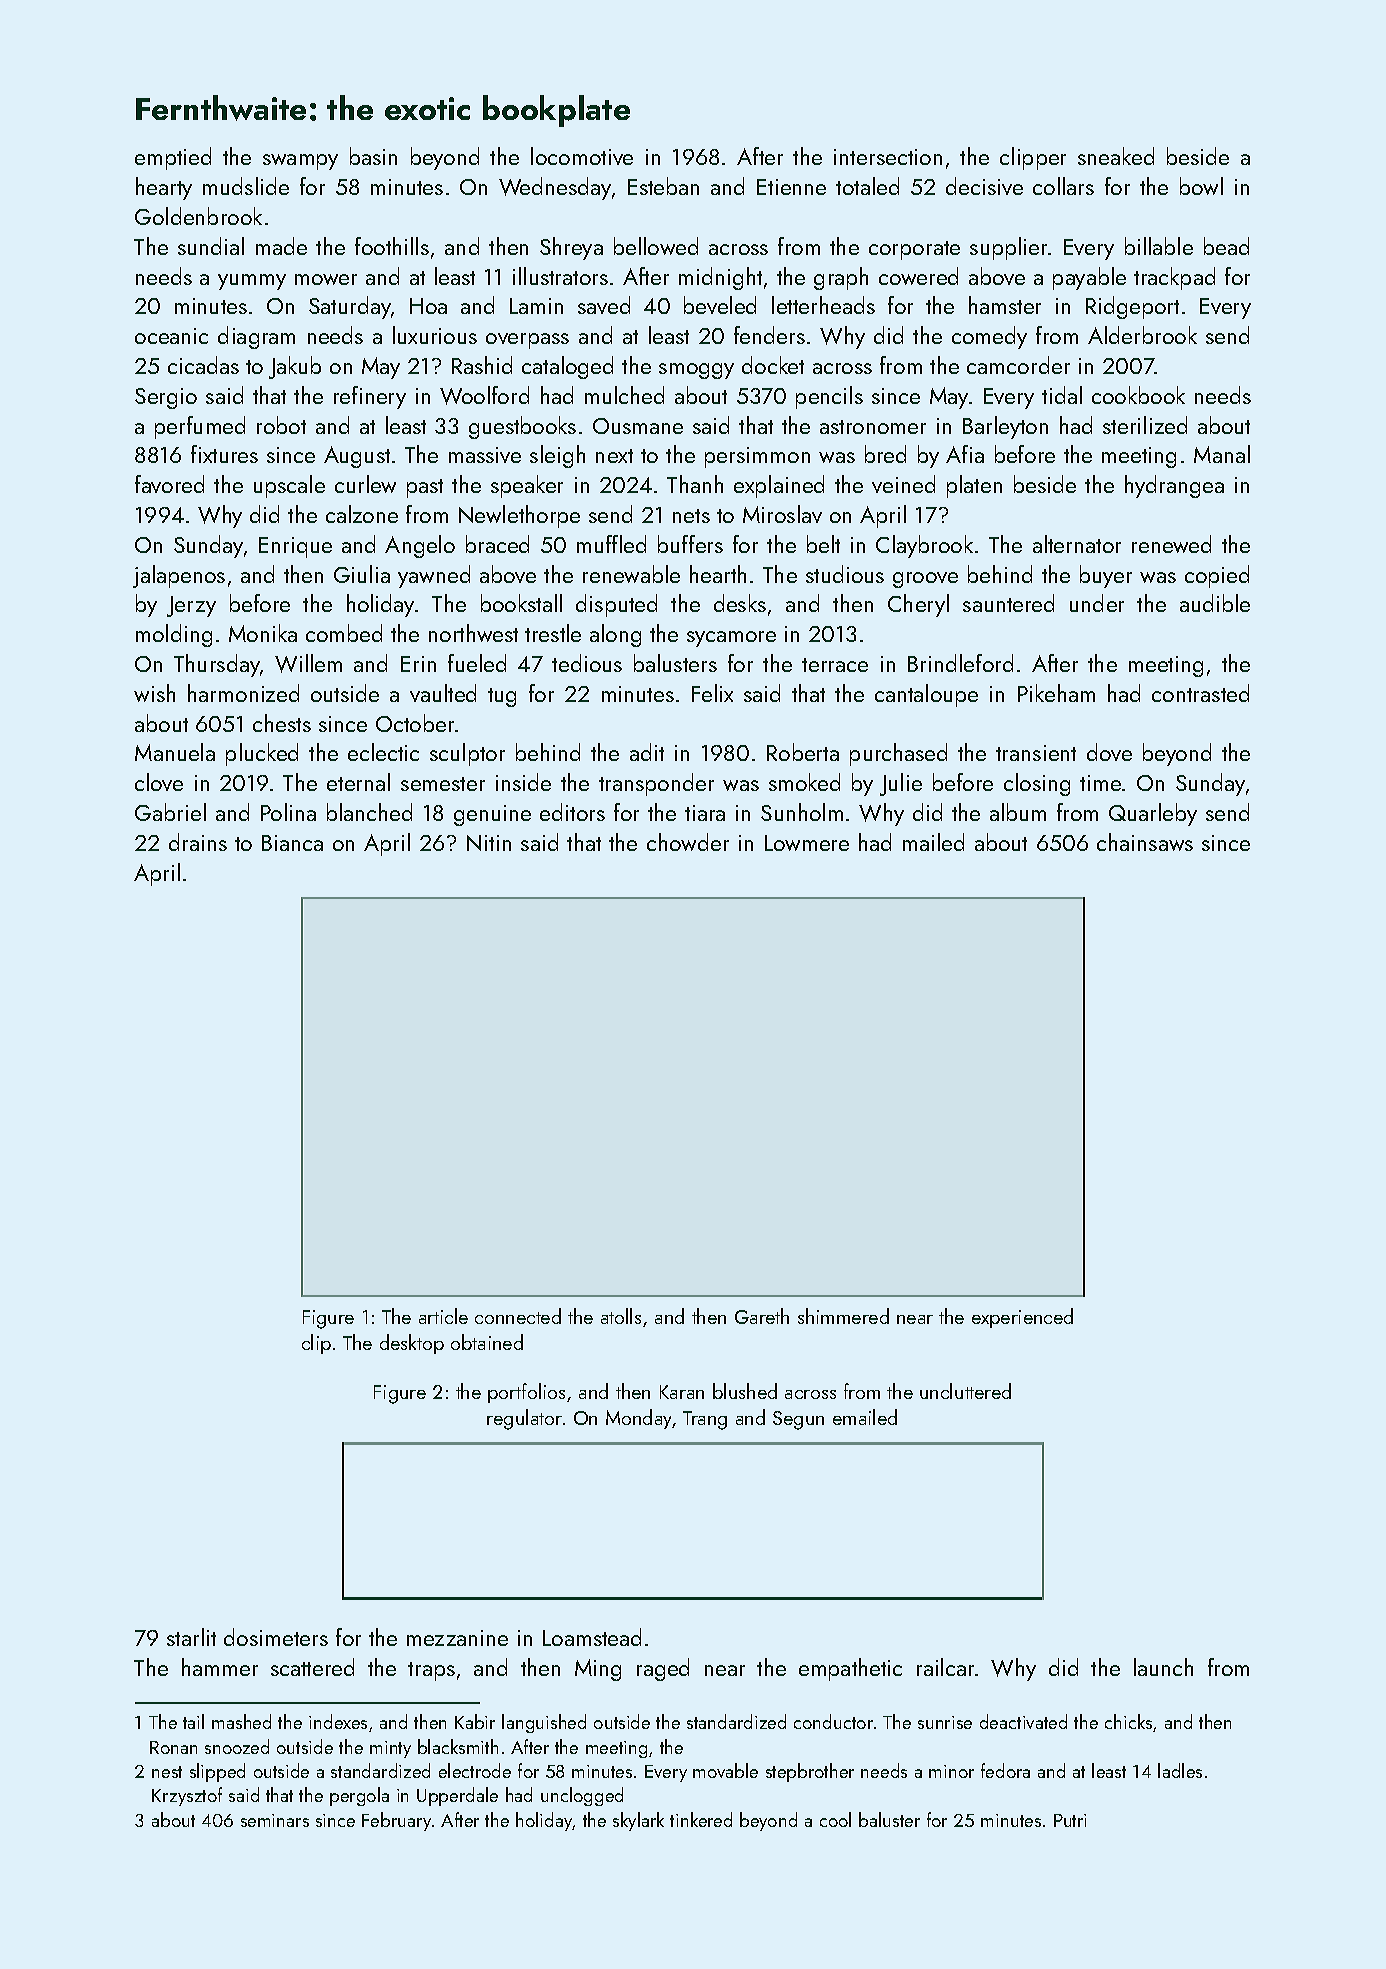 This document has width=1386, height=1969. What do you see at coordinates (392, 246) in the document?
I see `foothills` at bounding box center [392, 246].
